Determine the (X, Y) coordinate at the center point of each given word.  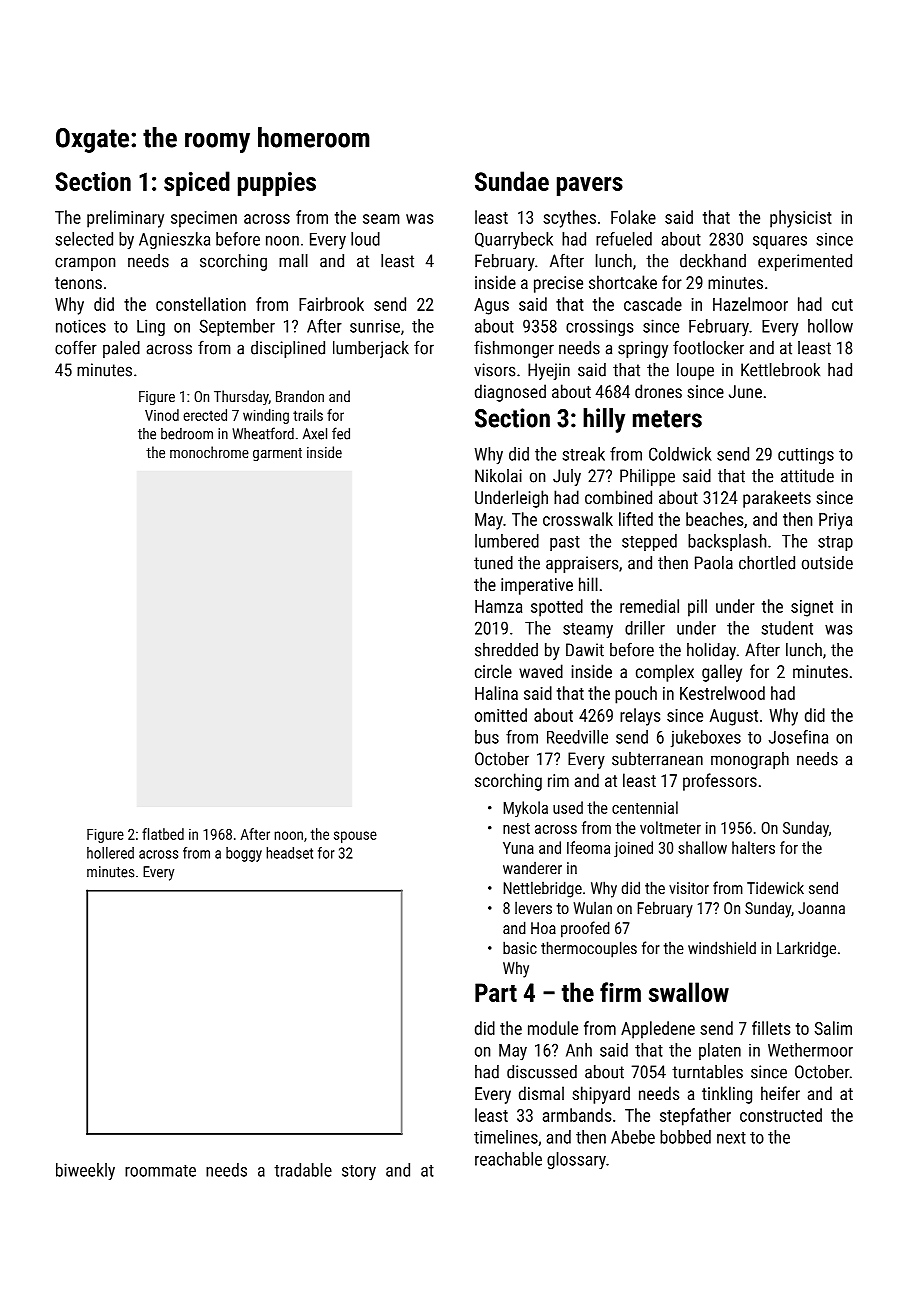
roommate (160, 1171)
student (787, 628)
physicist (801, 219)
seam (381, 219)
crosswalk (578, 519)
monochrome (209, 452)
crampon (85, 264)
